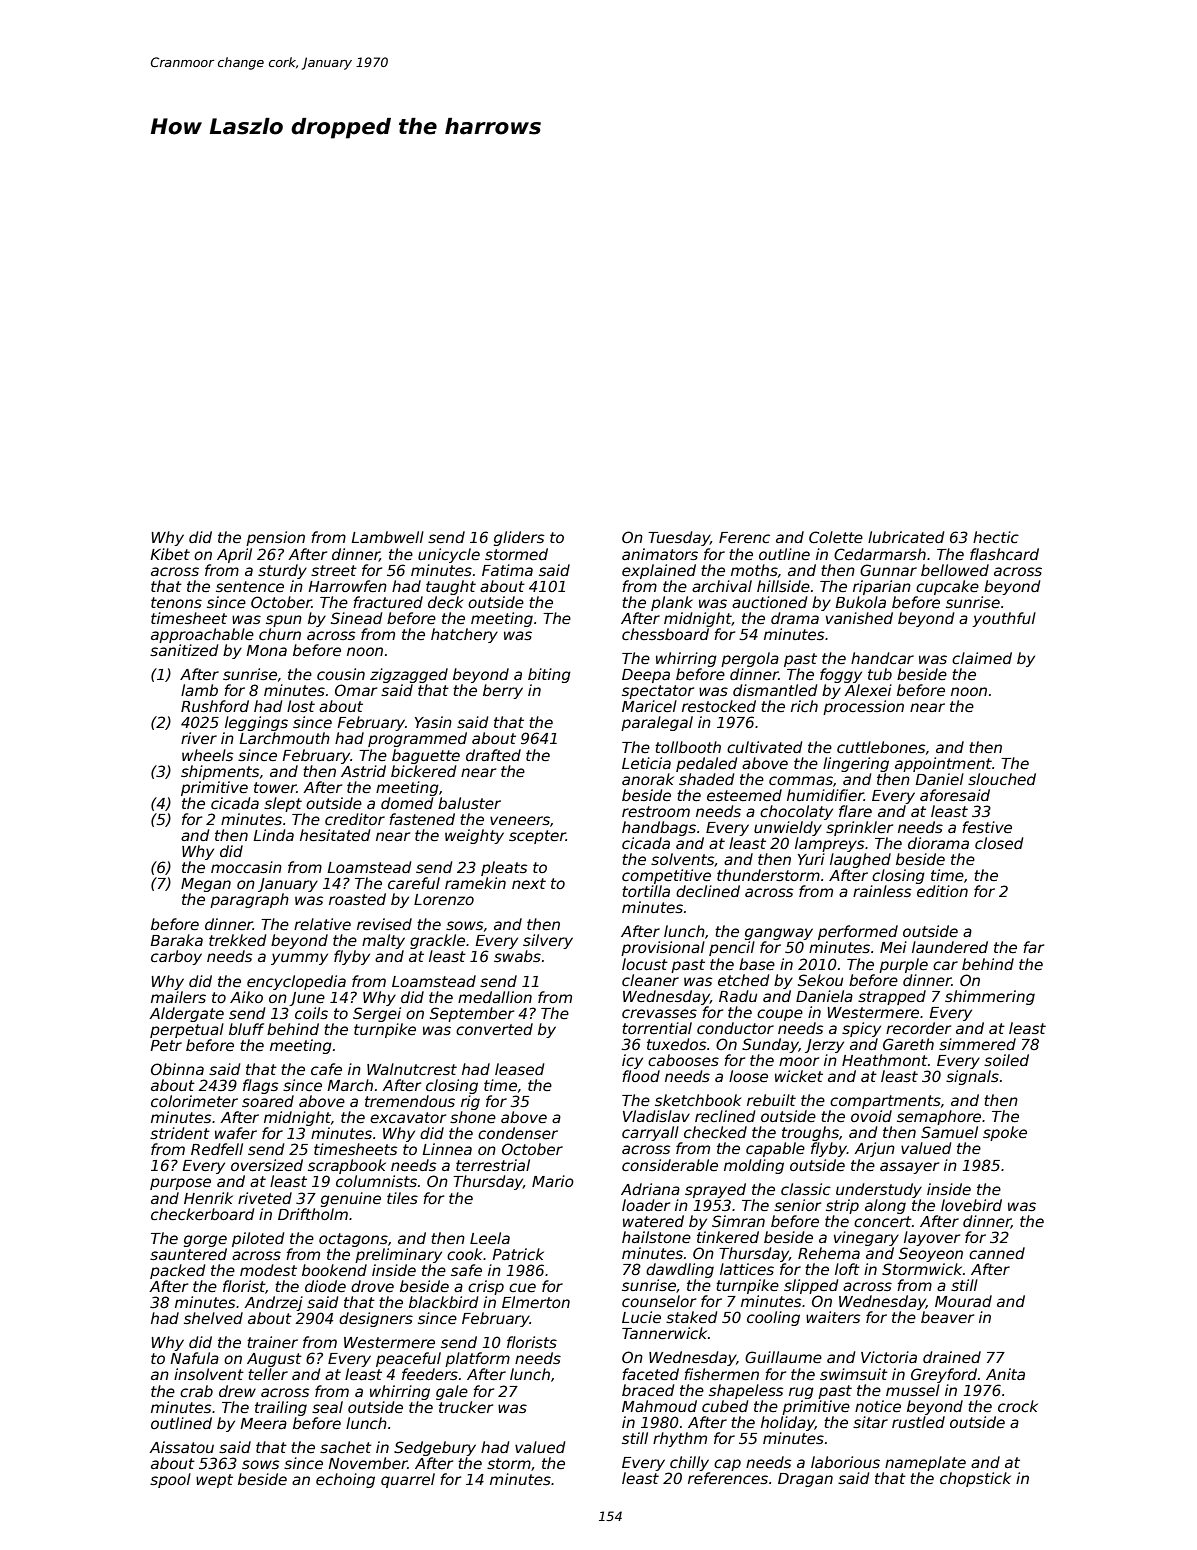 This document has height=1550, width=1197. Describe the element at coordinates (996, 537) in the document. I see `hectic` at that location.
